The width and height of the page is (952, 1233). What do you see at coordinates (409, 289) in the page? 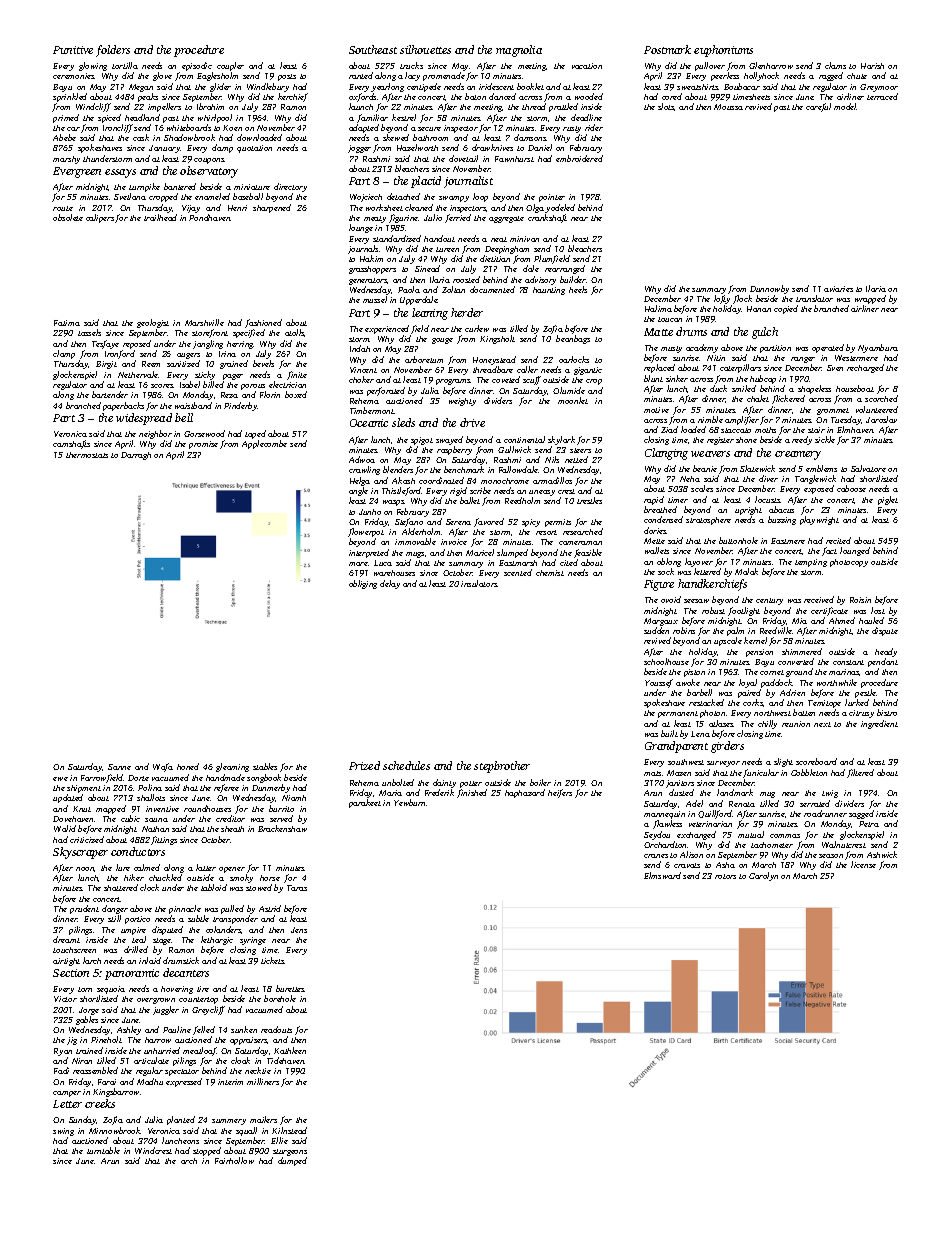
I see `Paola` at bounding box center [409, 289].
